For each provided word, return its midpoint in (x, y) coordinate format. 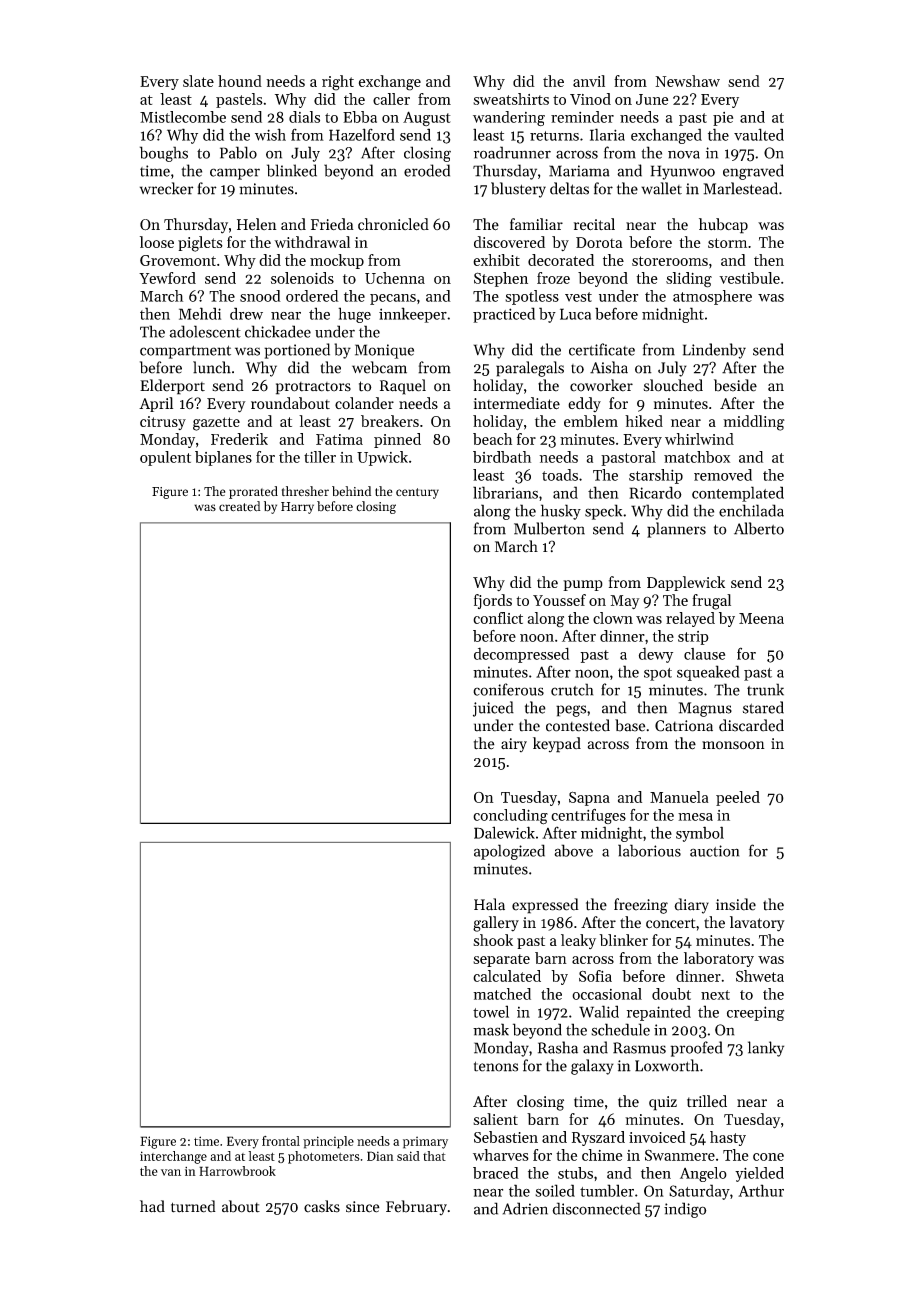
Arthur (761, 1190)
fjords (493, 601)
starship (656, 476)
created (240, 506)
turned (193, 1206)
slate (198, 81)
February (416, 1207)
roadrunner (512, 152)
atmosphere (712, 297)
